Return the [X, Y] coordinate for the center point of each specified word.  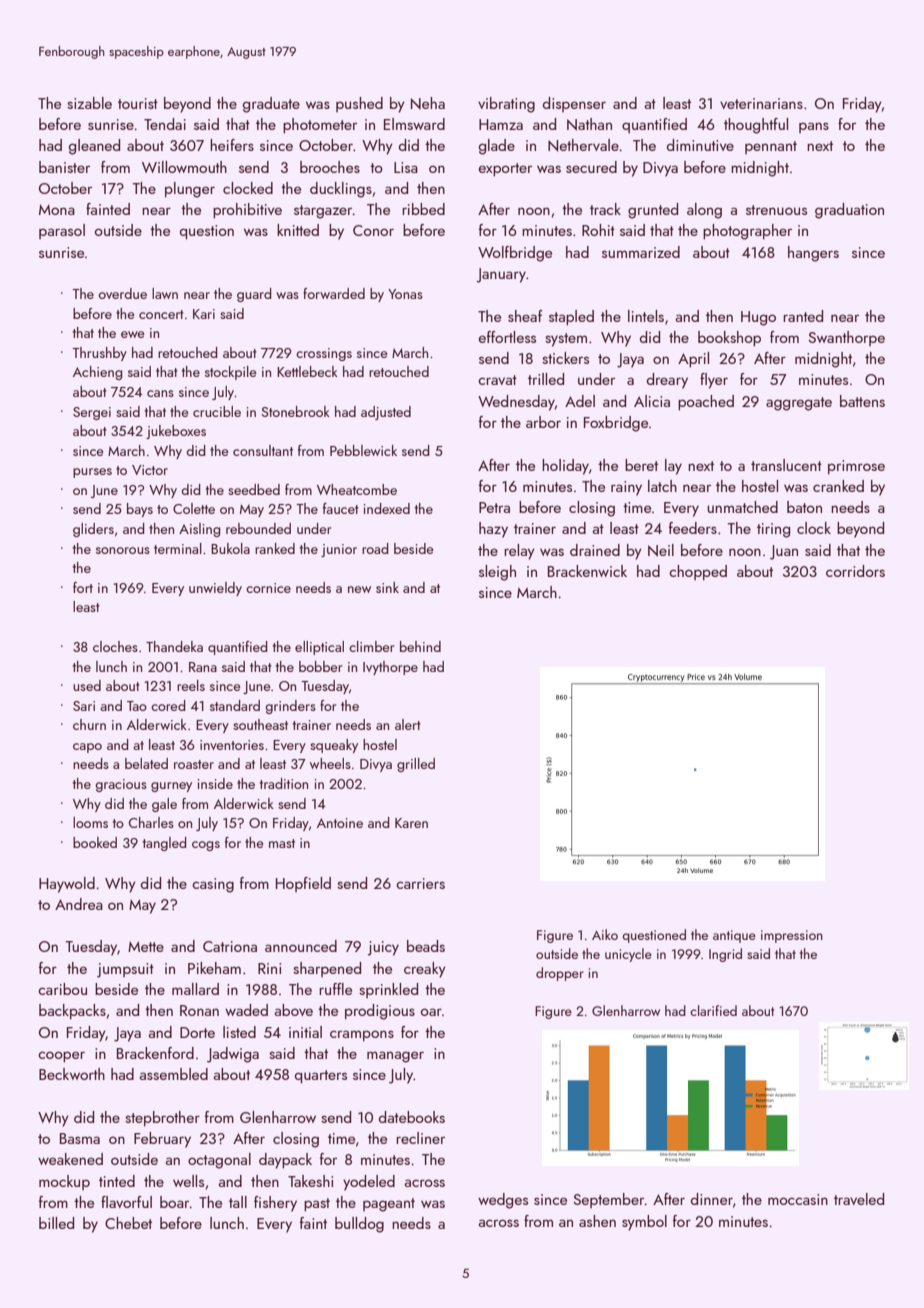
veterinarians [761, 103]
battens [862, 401]
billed [56, 1223]
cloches [115, 646]
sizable [89, 103]
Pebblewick [363, 450]
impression [792, 936]
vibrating [506, 105]
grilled [416, 765]
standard [235, 705]
